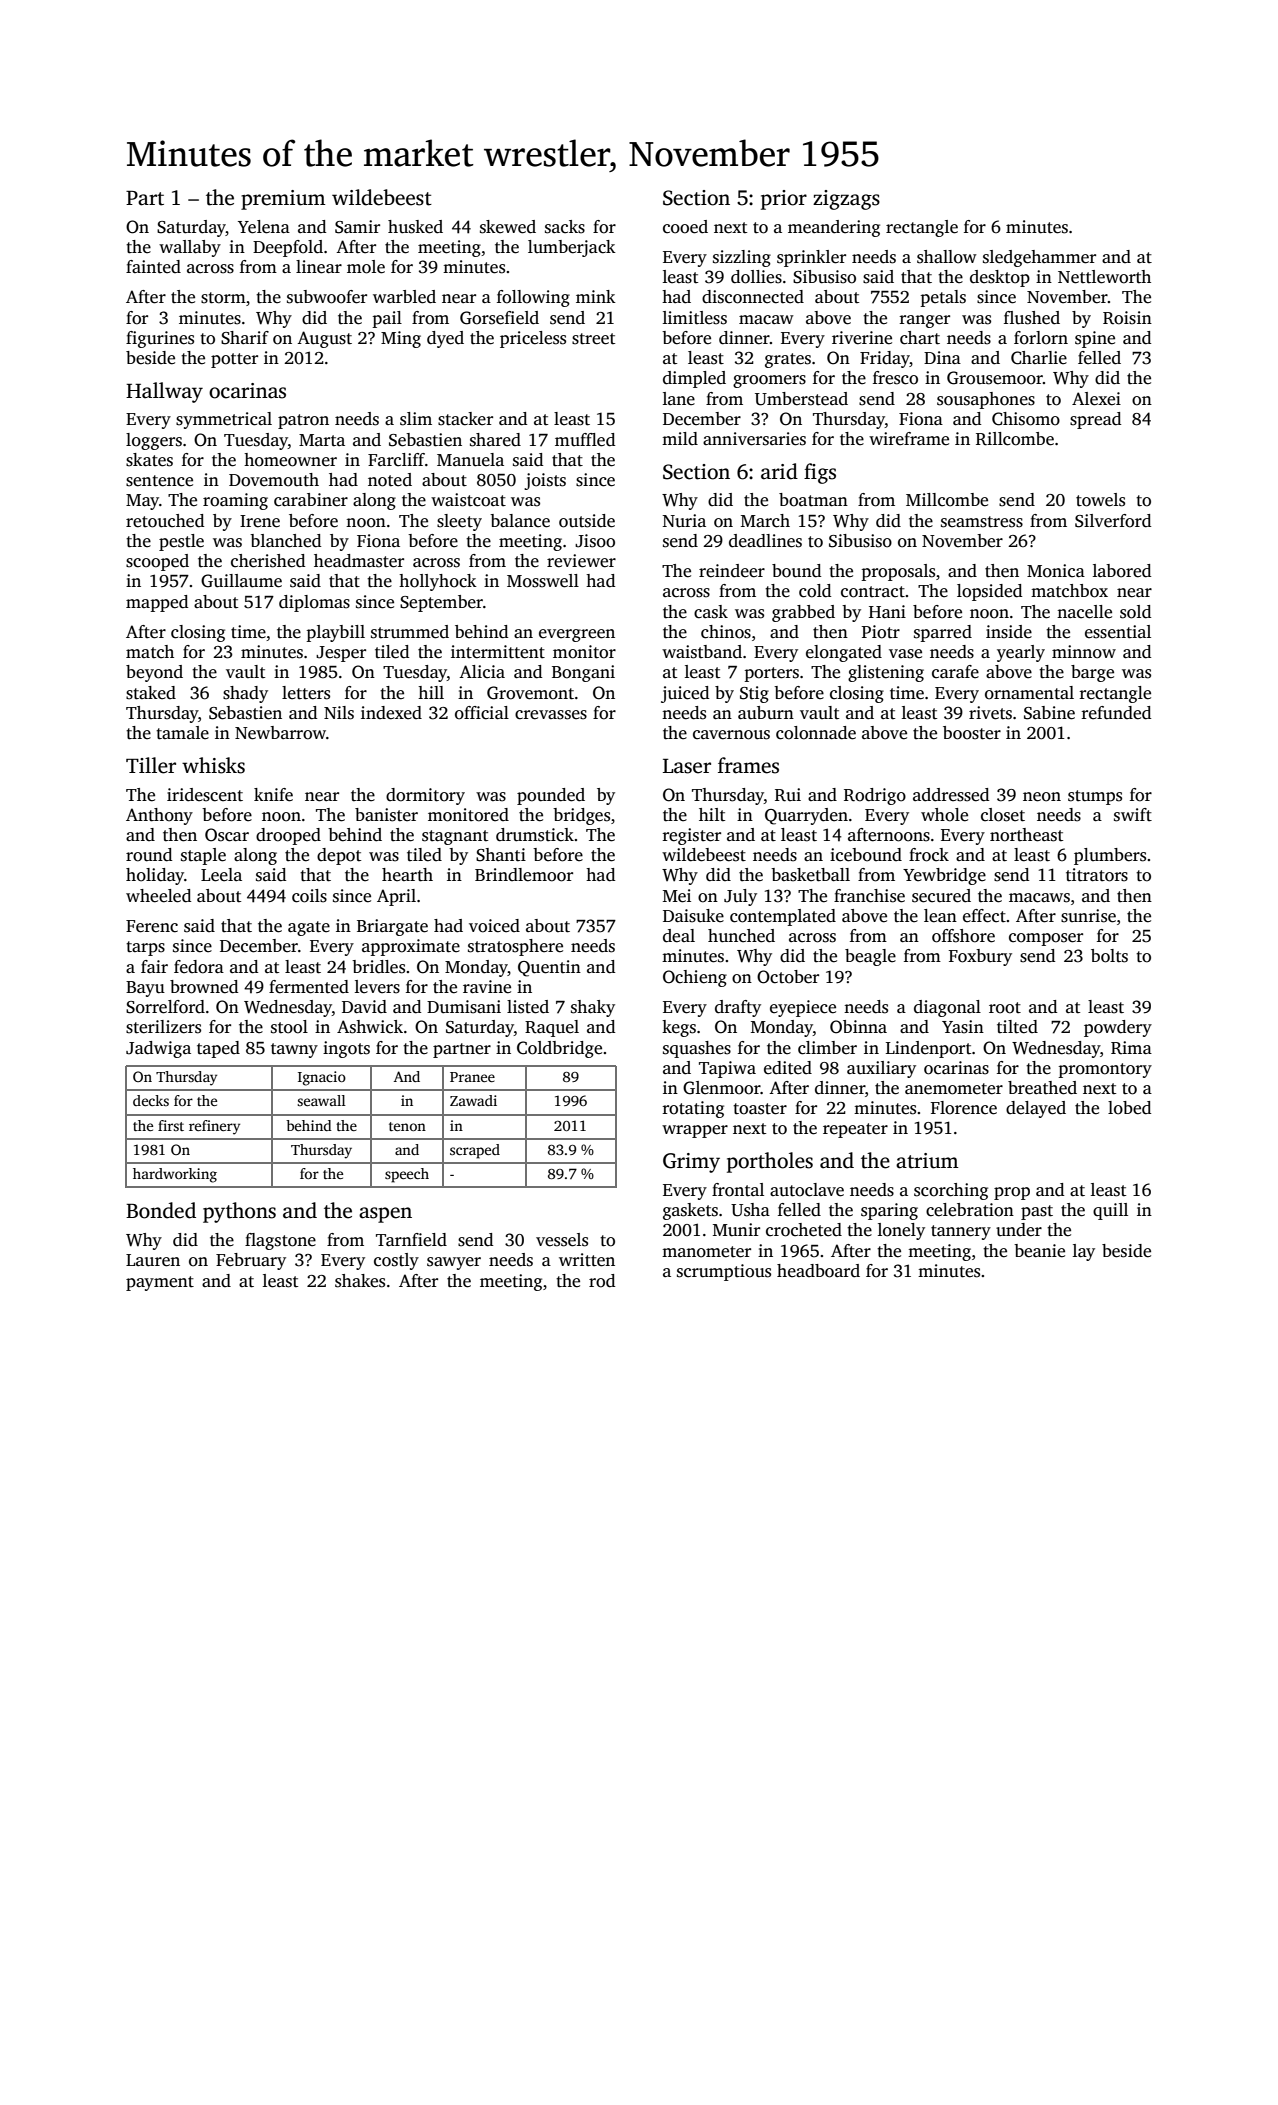 The width and height of the image is (1278, 2105). I want to click on tenon, so click(407, 1126).
